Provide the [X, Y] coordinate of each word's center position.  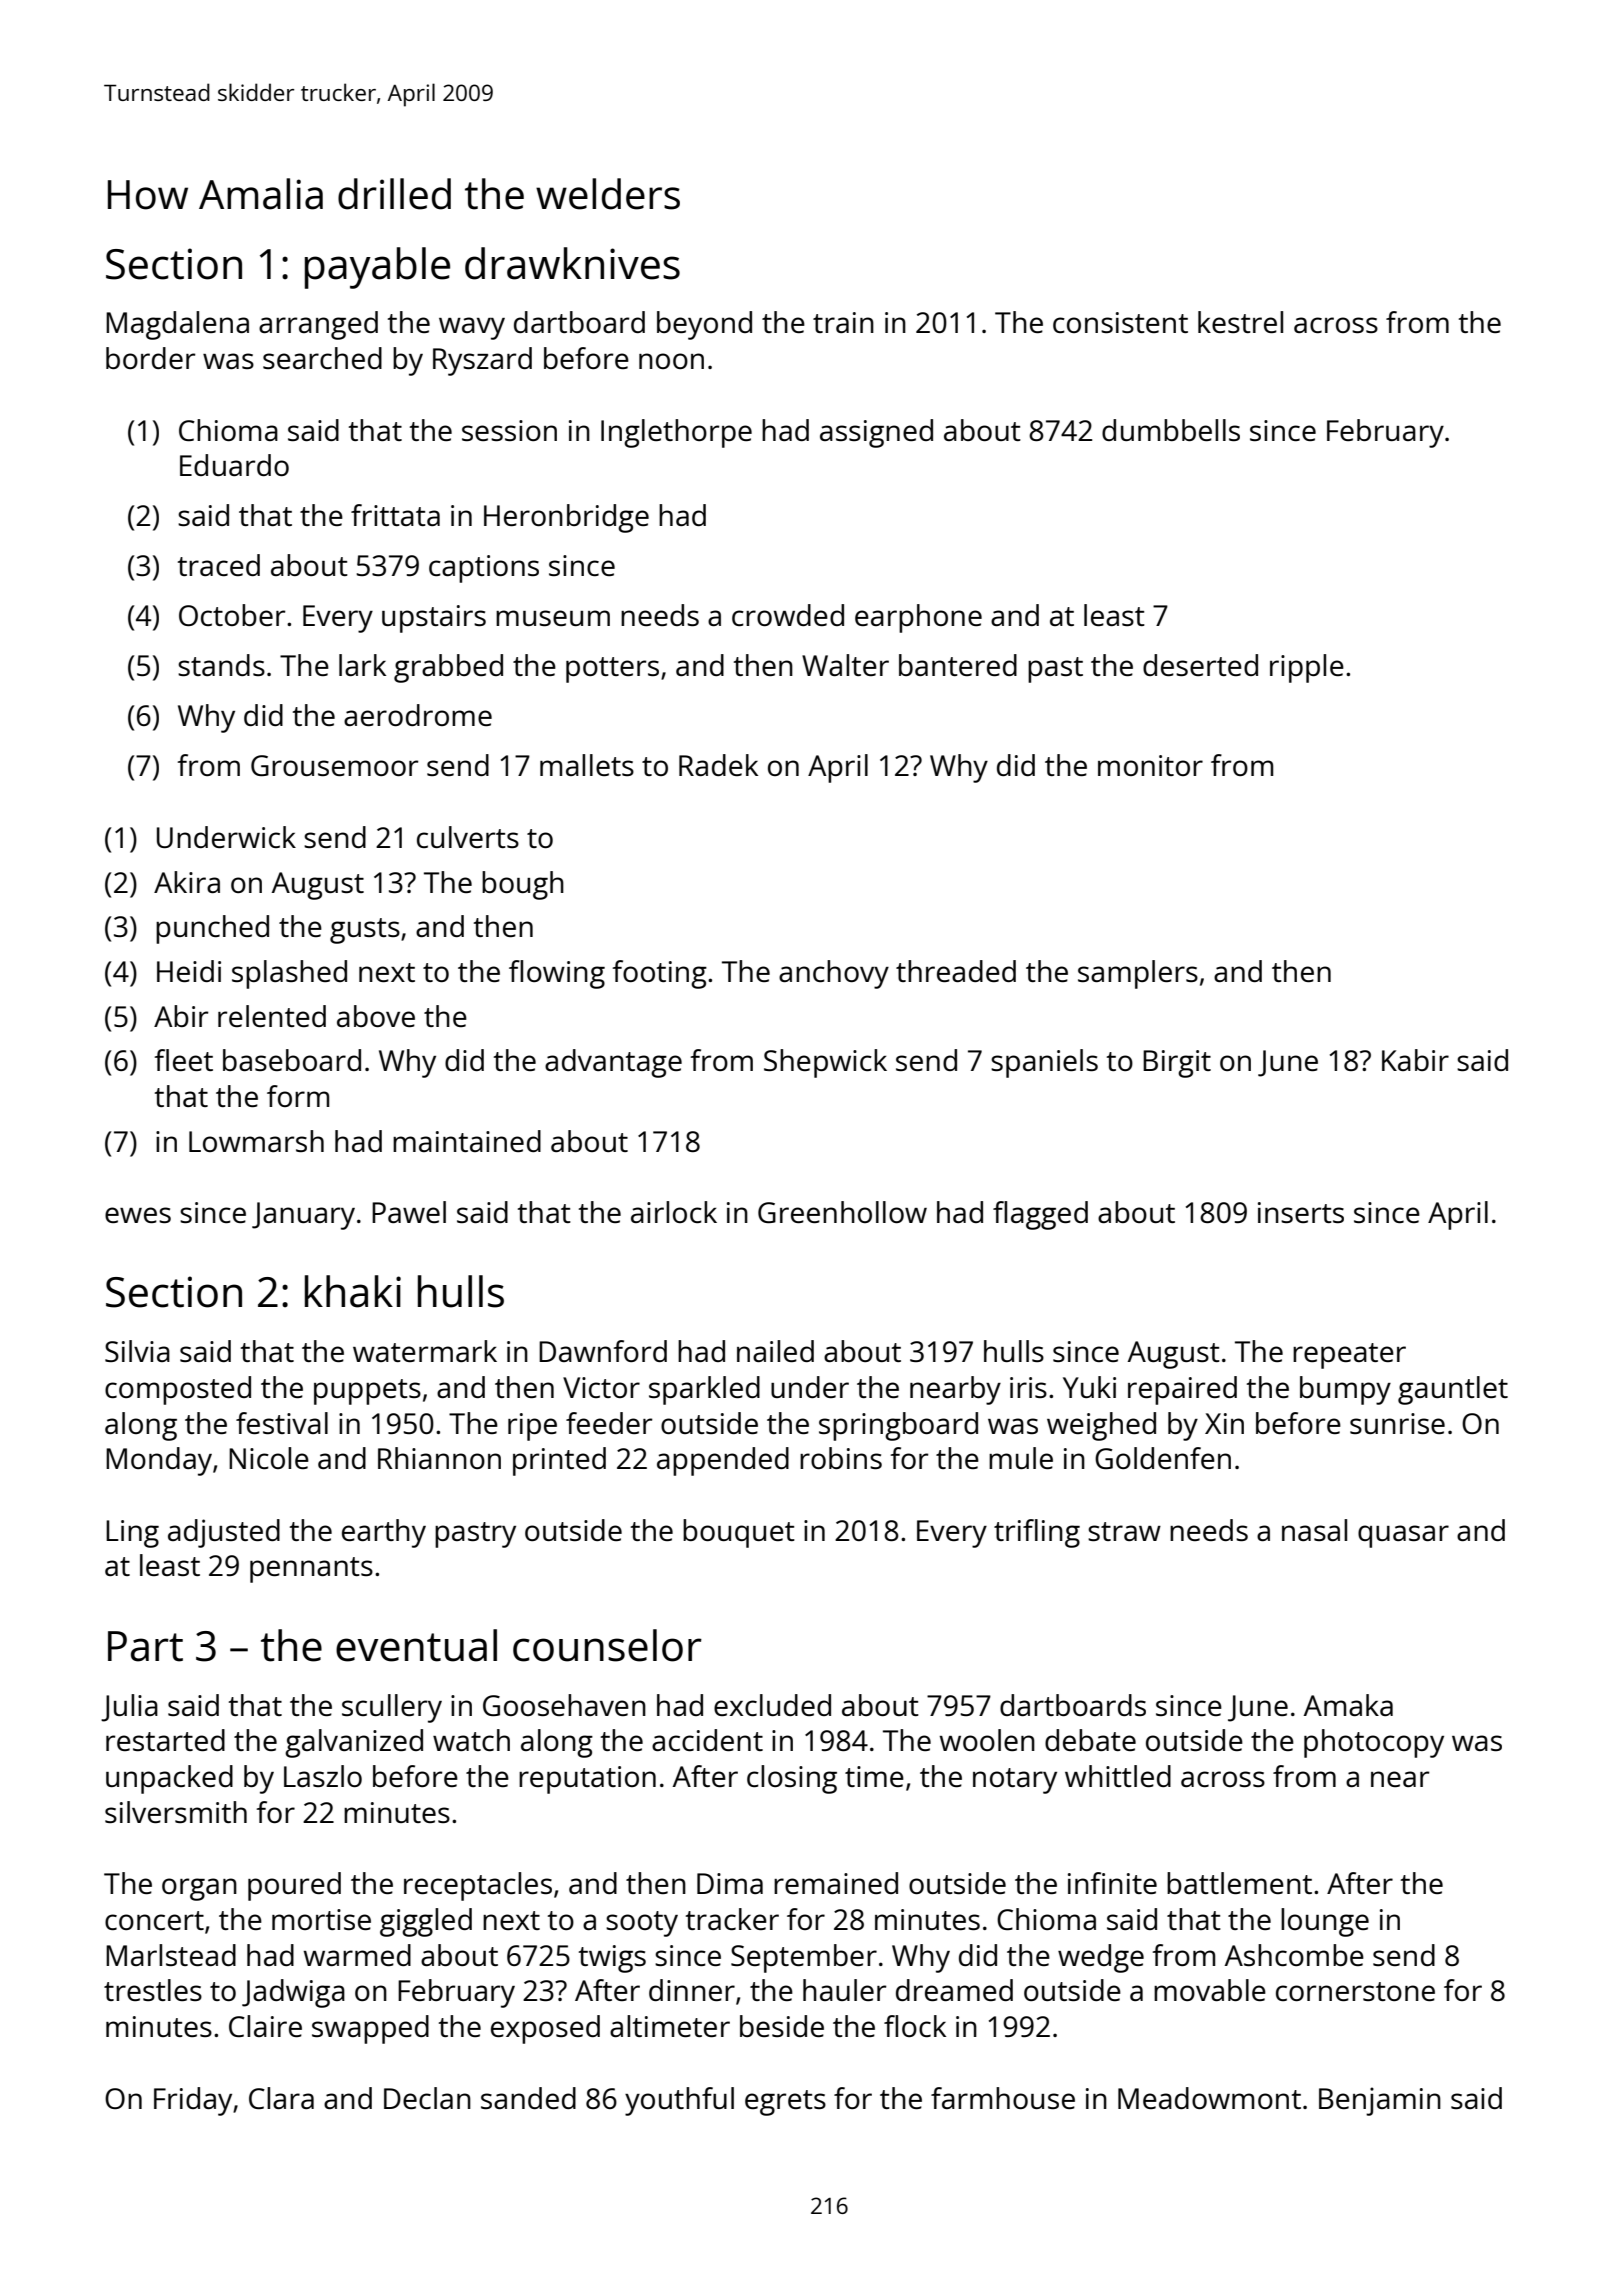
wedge [1101, 1958]
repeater [1349, 1356]
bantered [958, 665]
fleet [184, 1060]
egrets [785, 2103]
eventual [416, 1645]
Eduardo [234, 465]
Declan [427, 2098]
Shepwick [825, 1063]
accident [707, 1740]
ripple [1307, 668]
